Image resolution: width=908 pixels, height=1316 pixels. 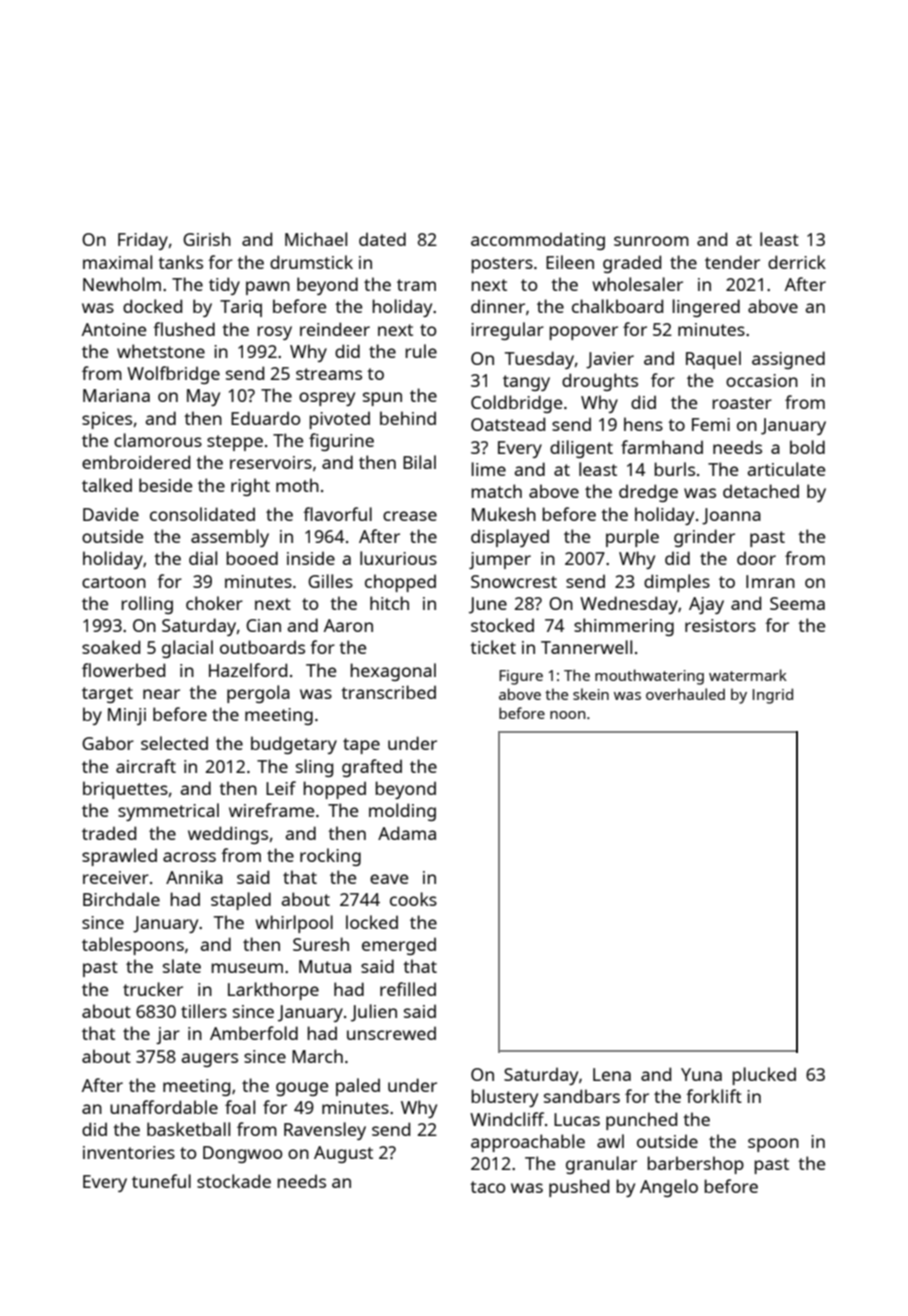 I want to click on derrick, so click(x=797, y=262).
